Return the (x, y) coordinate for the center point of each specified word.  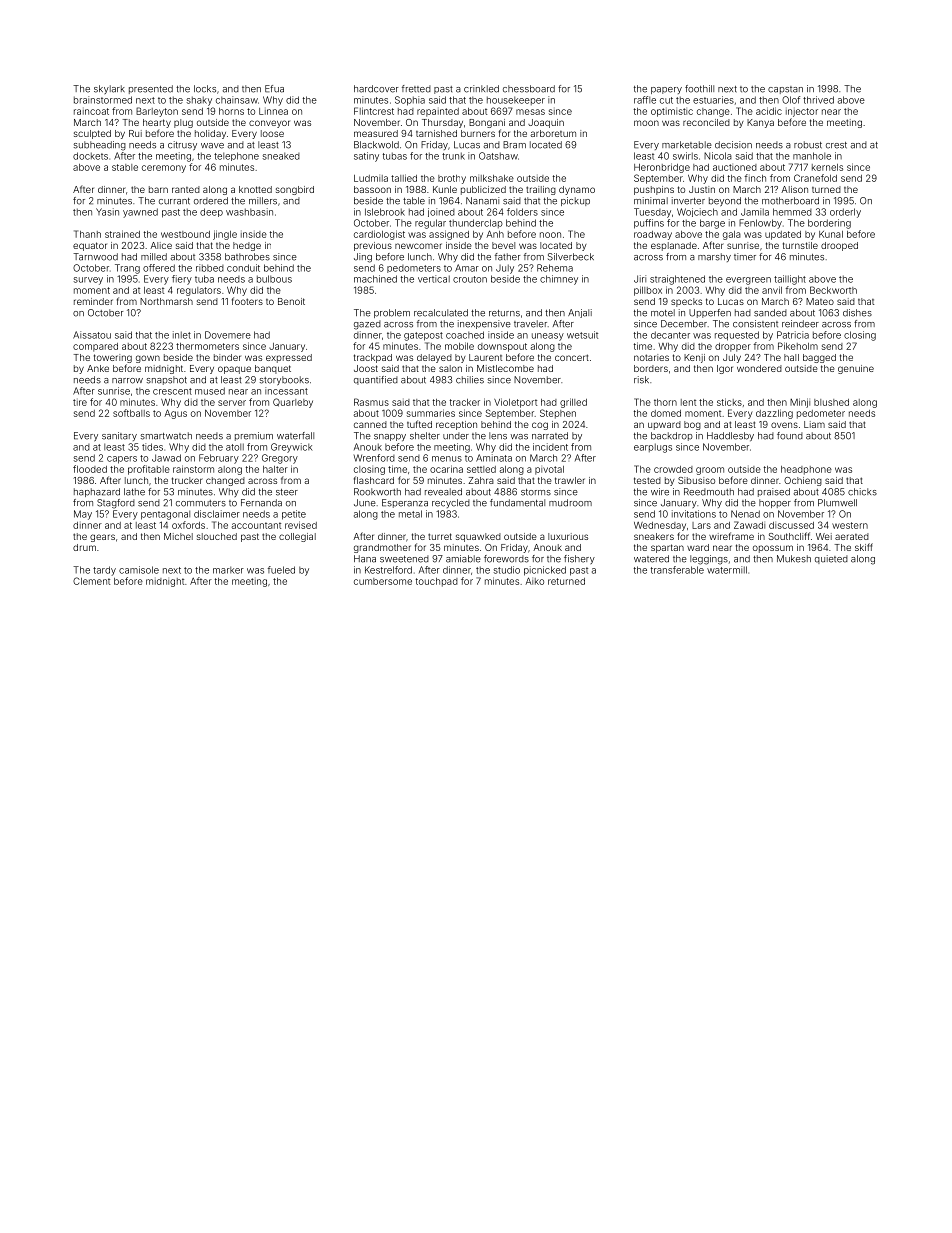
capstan (785, 90)
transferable (677, 570)
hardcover (376, 89)
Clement (91, 581)
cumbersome (383, 581)
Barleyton (157, 112)
